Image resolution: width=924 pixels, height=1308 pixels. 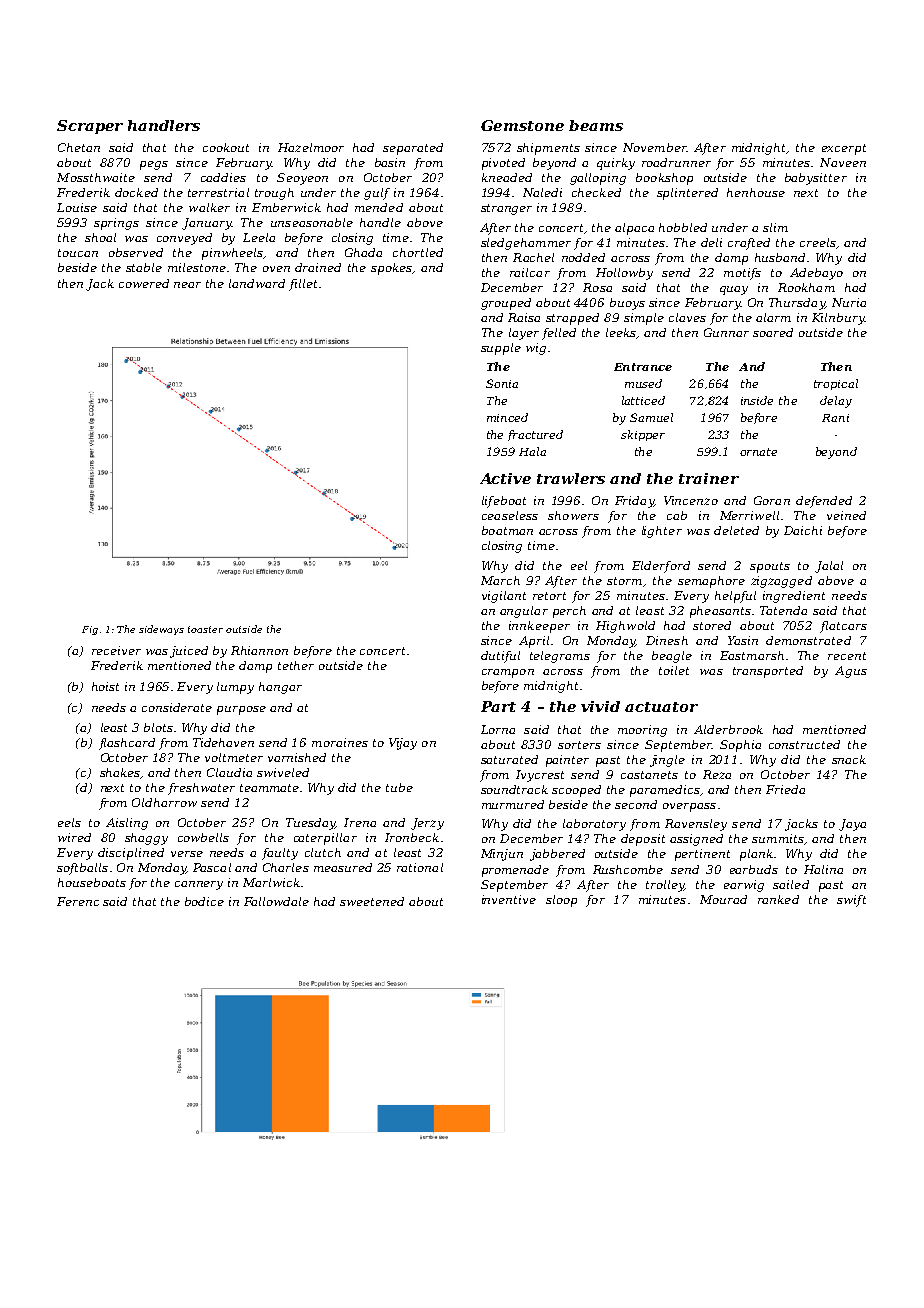 What do you see at coordinates (204, 901) in the screenshot?
I see `bodice` at bounding box center [204, 901].
